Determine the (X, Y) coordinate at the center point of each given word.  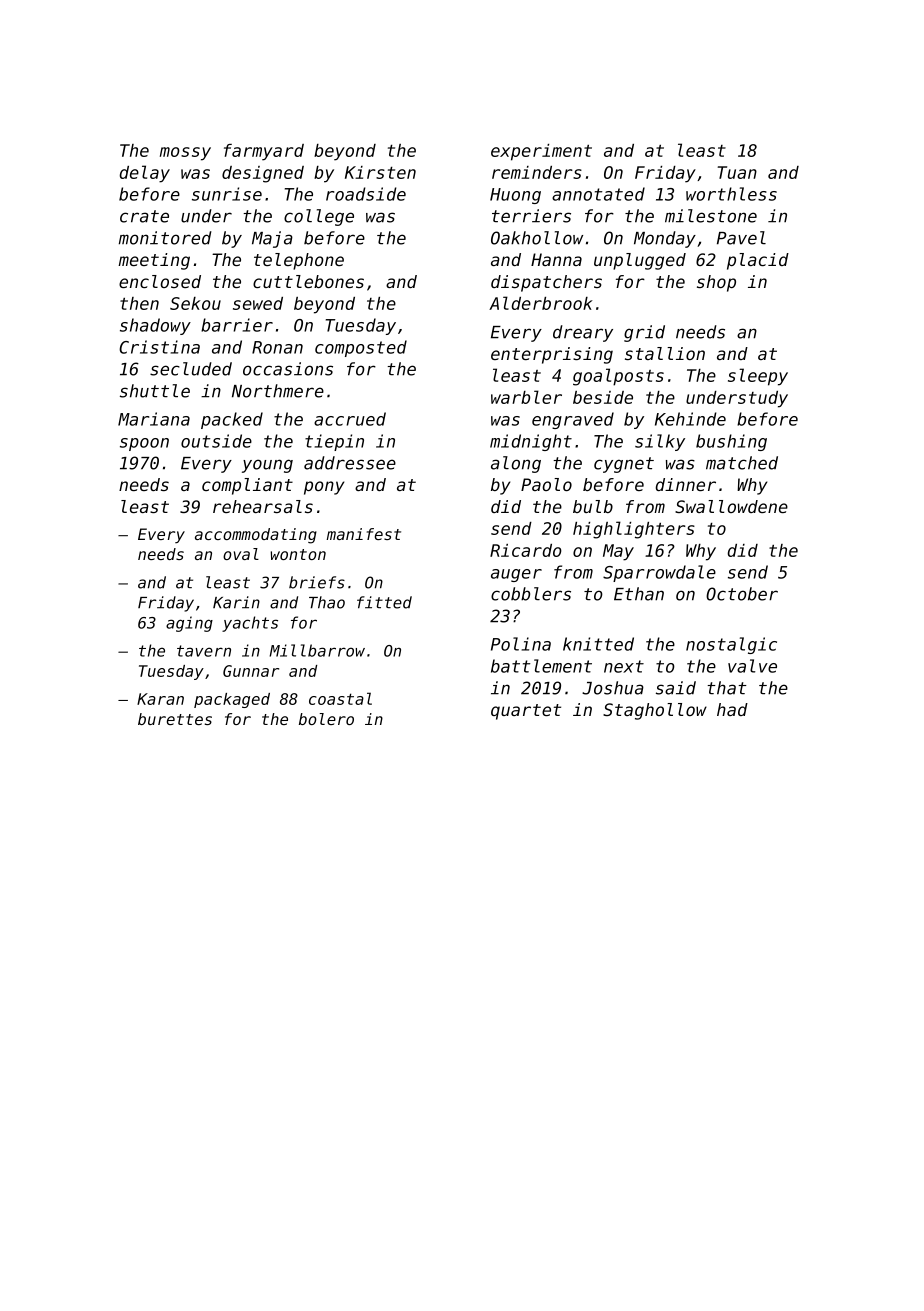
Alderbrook (540, 303)
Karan (160, 699)
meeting (154, 261)
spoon (144, 444)
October (742, 594)
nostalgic (731, 645)
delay (145, 174)
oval (241, 554)
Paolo (546, 484)
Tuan (737, 172)
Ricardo (526, 550)
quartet (526, 712)
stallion (665, 353)
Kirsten (380, 172)
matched (742, 463)
